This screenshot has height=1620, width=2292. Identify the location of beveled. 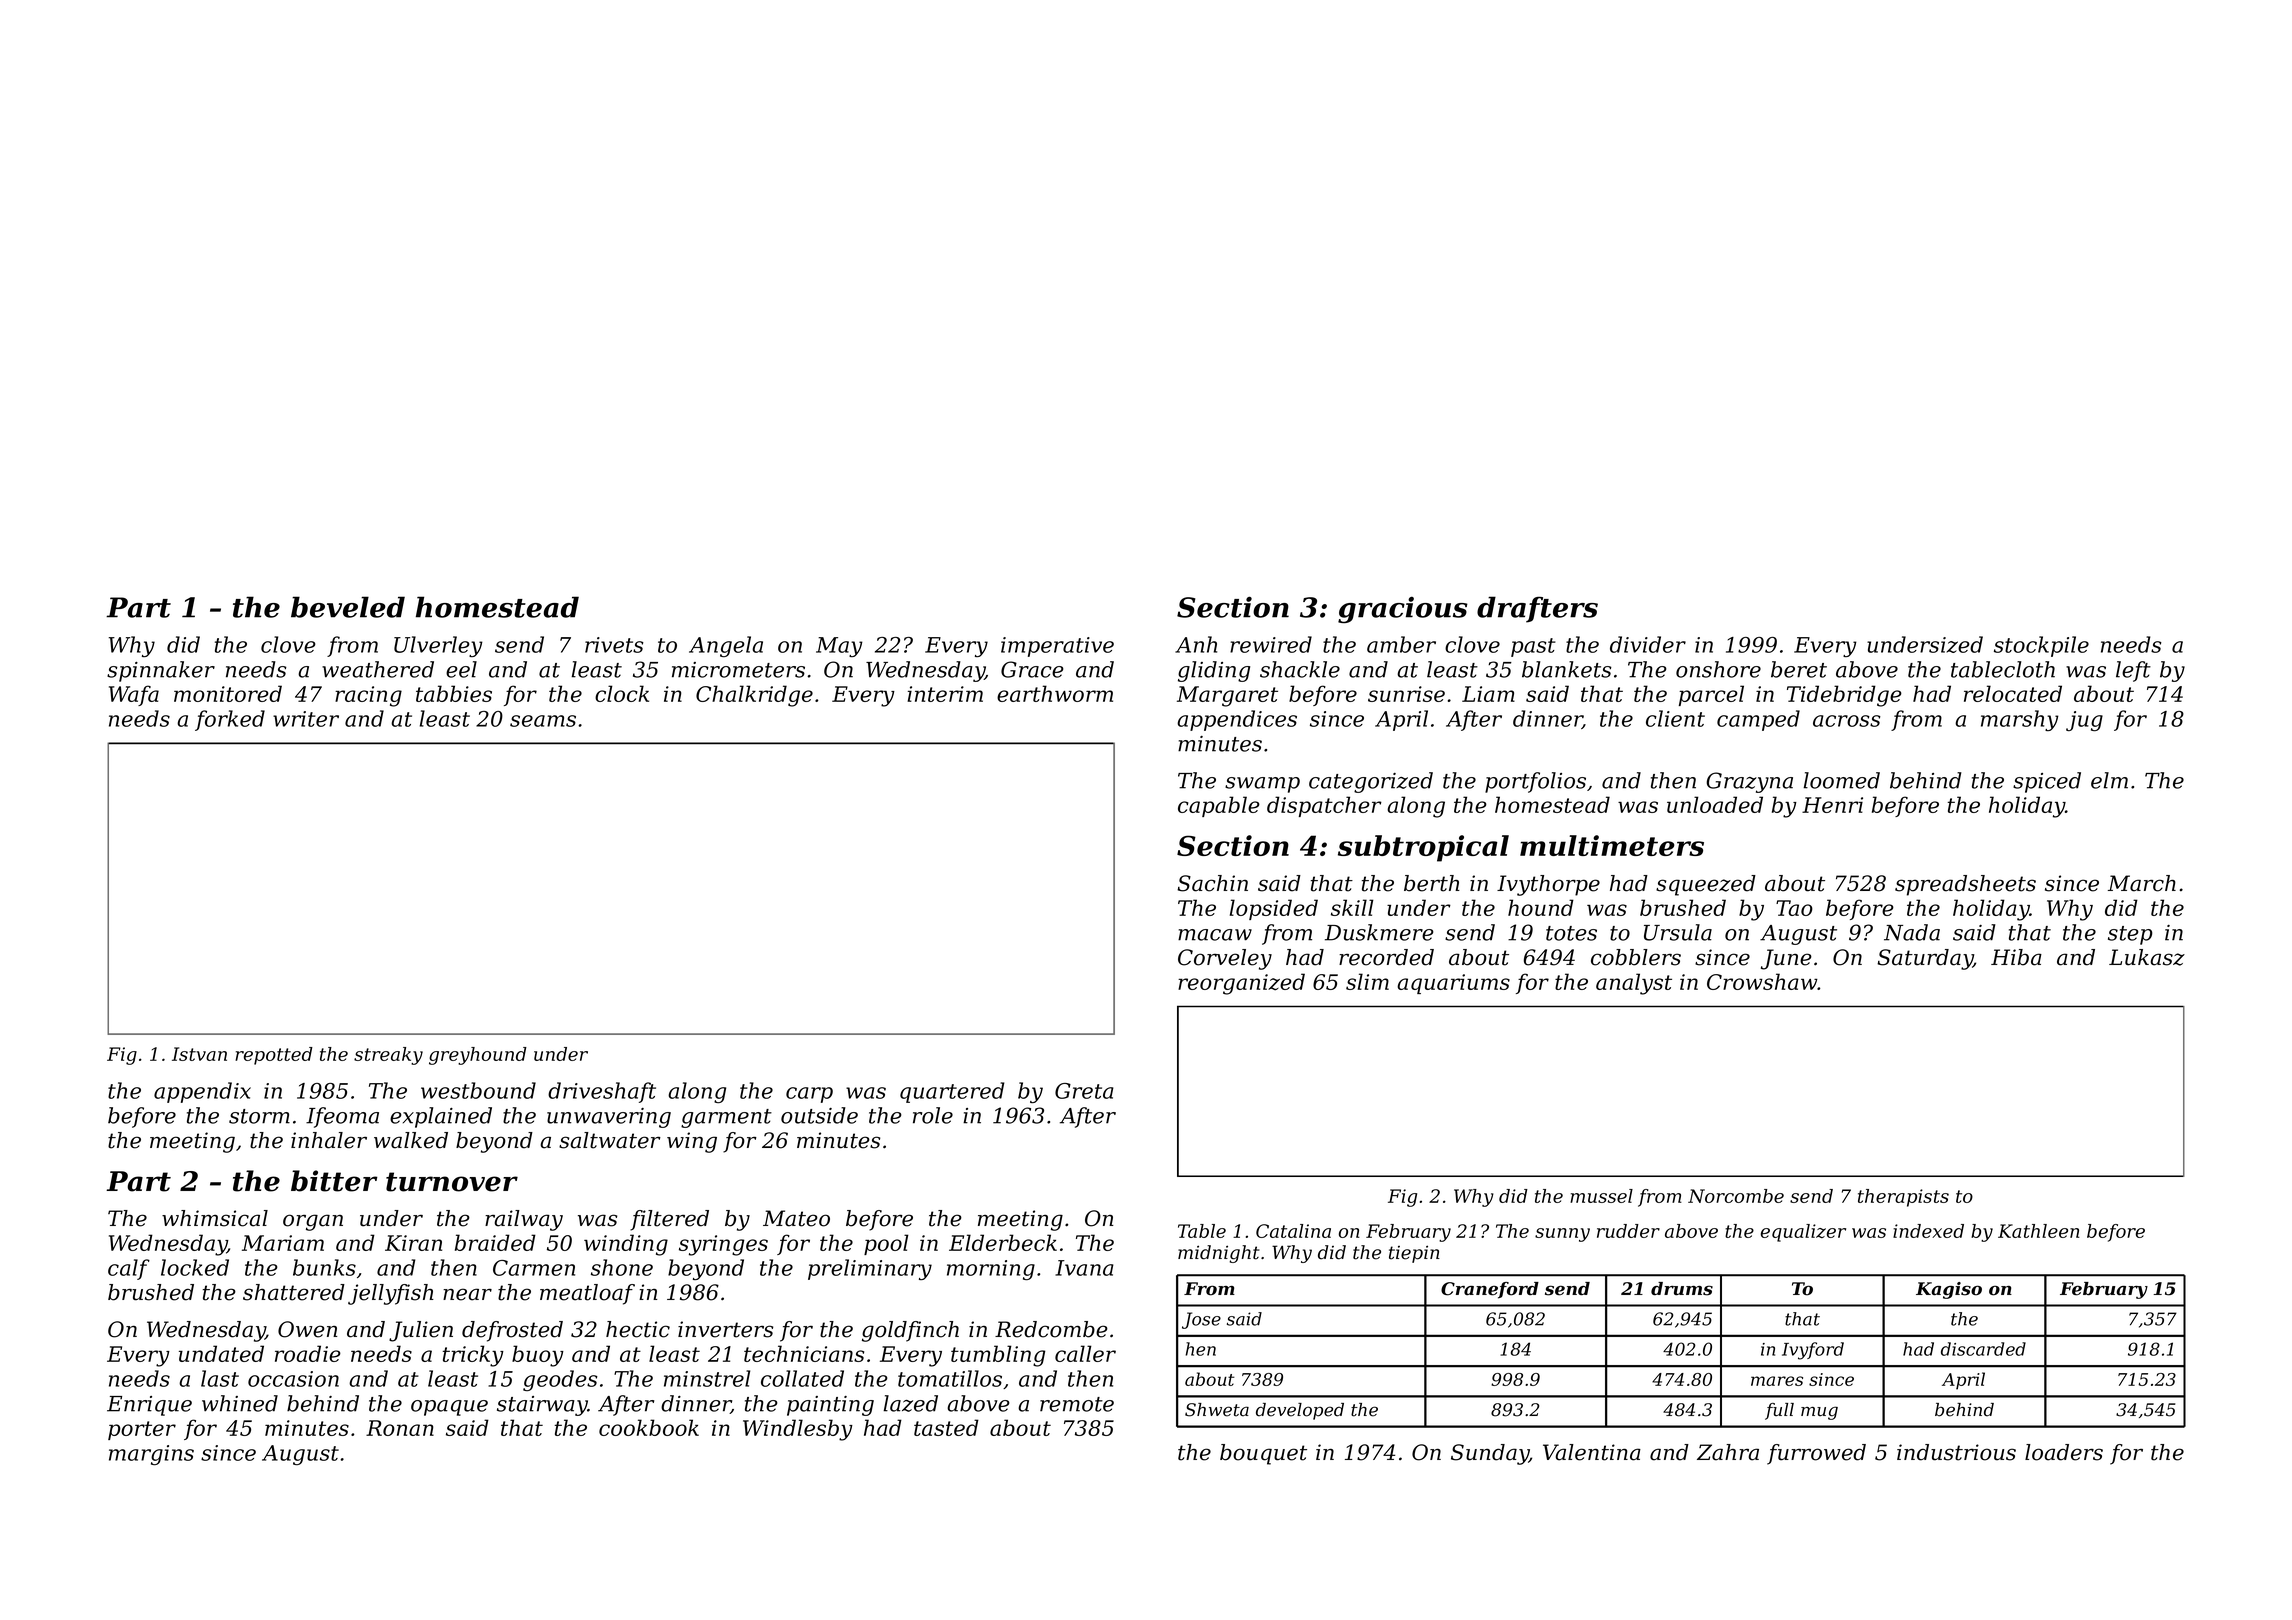
(348, 607).
